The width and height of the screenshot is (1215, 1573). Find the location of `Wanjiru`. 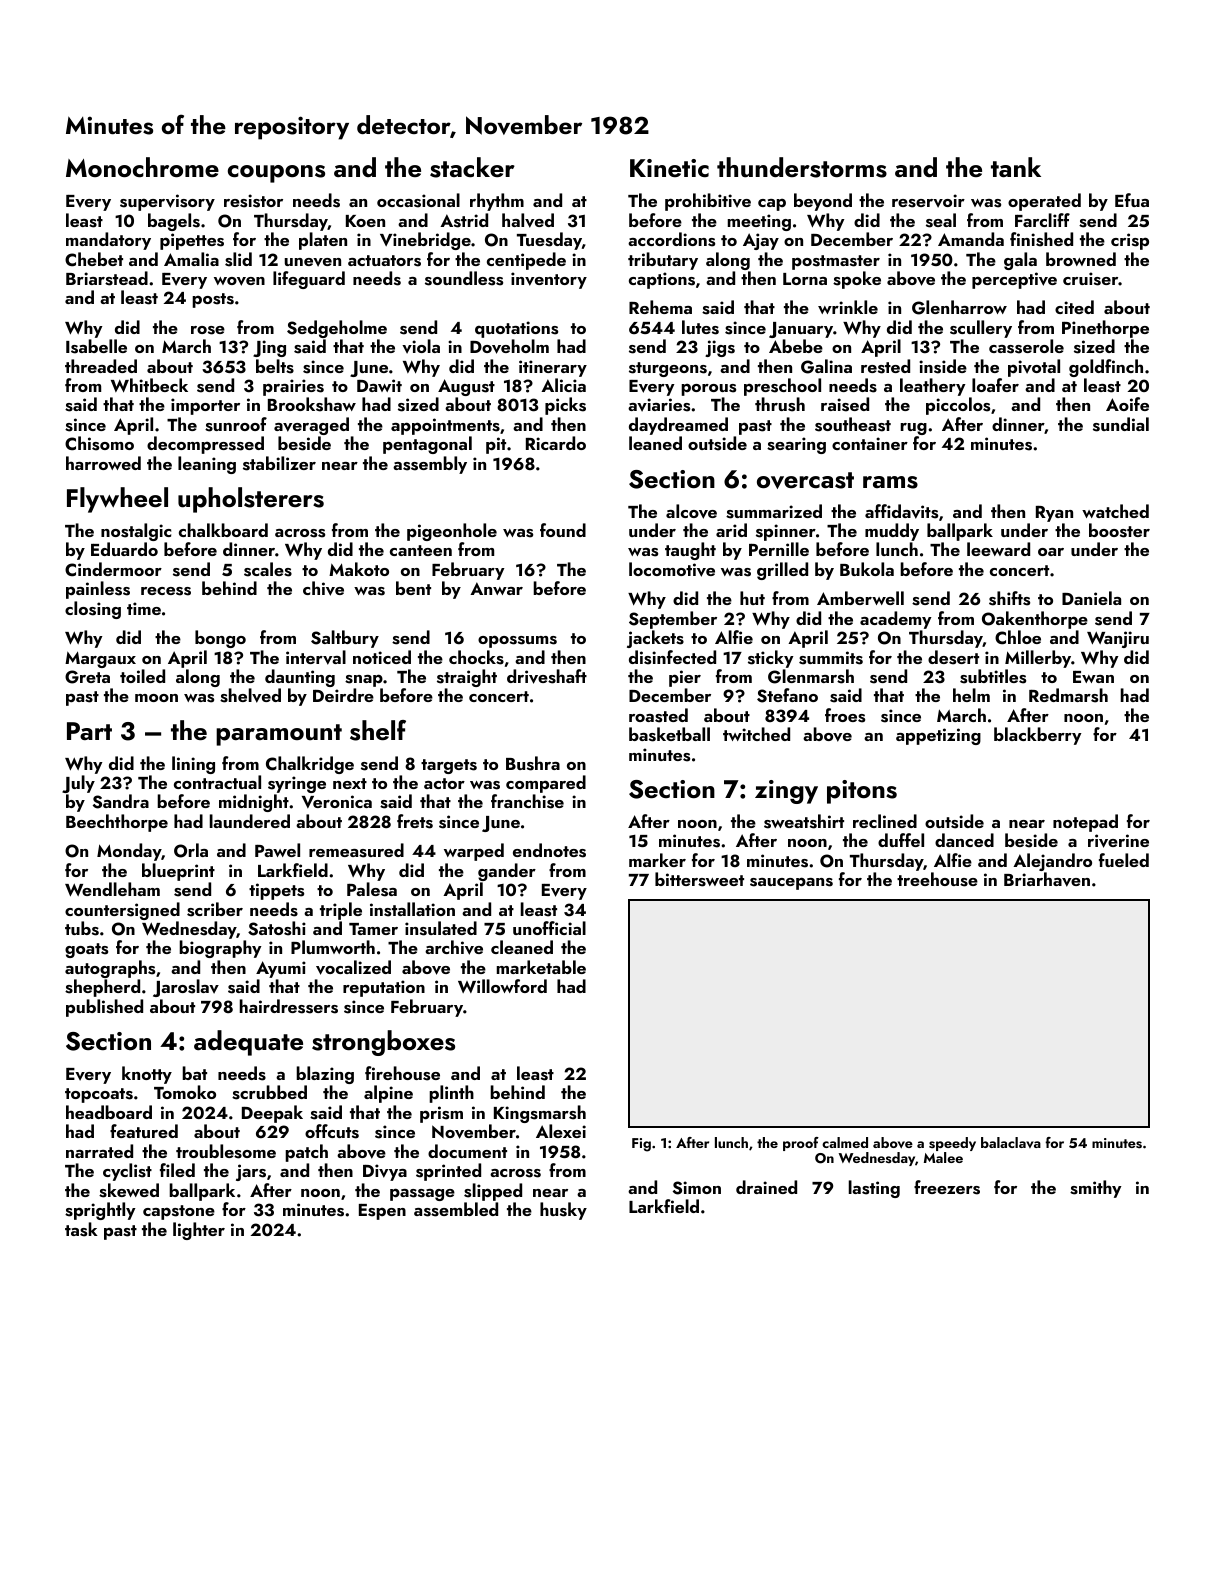

Wanjiru is located at coordinates (1118, 639).
